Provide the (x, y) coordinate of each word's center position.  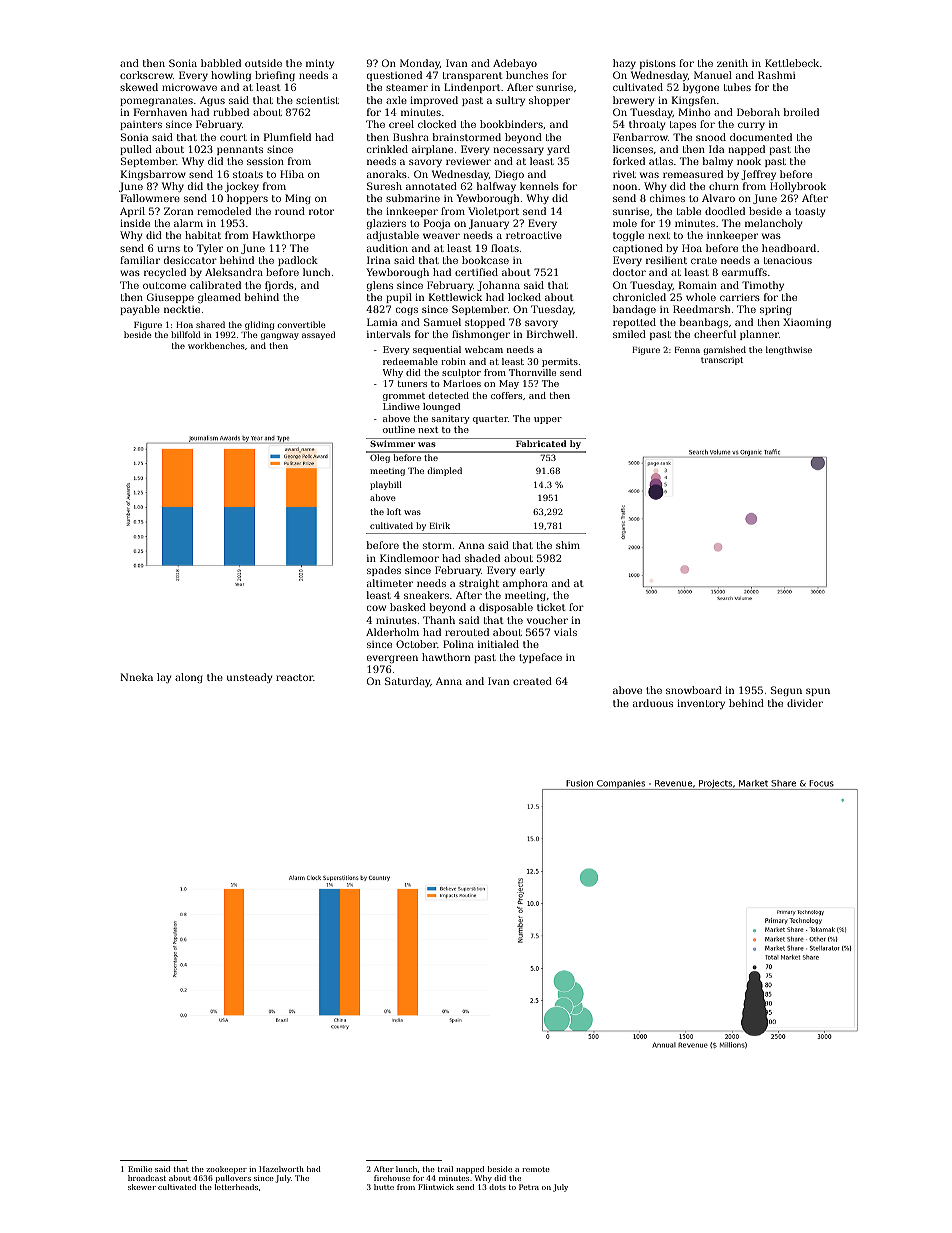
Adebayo (515, 64)
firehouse (392, 1178)
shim (568, 545)
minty (320, 64)
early (532, 571)
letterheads (236, 1187)
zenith (732, 63)
